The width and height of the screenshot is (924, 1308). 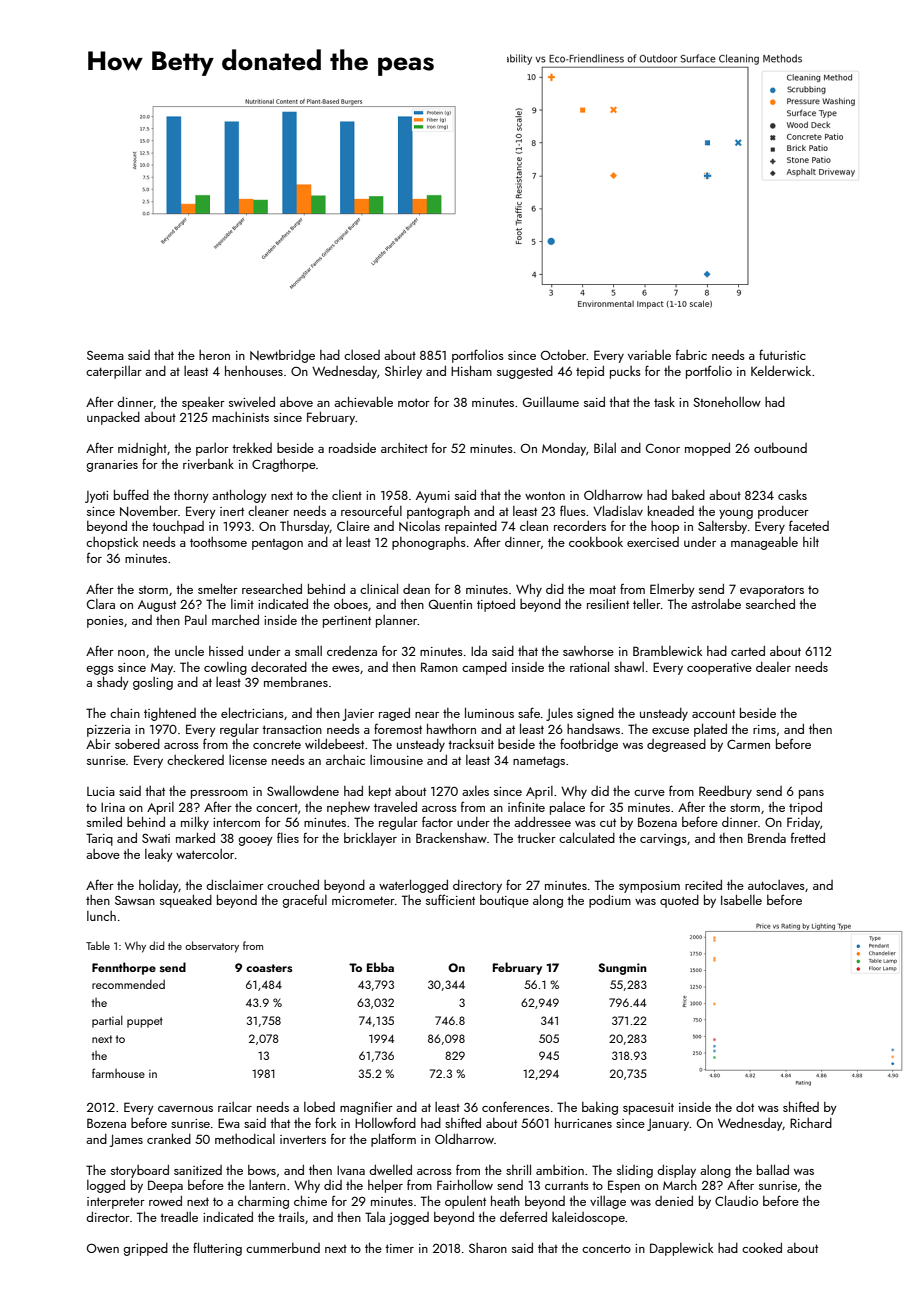 I want to click on midnight, so click(x=142, y=449).
